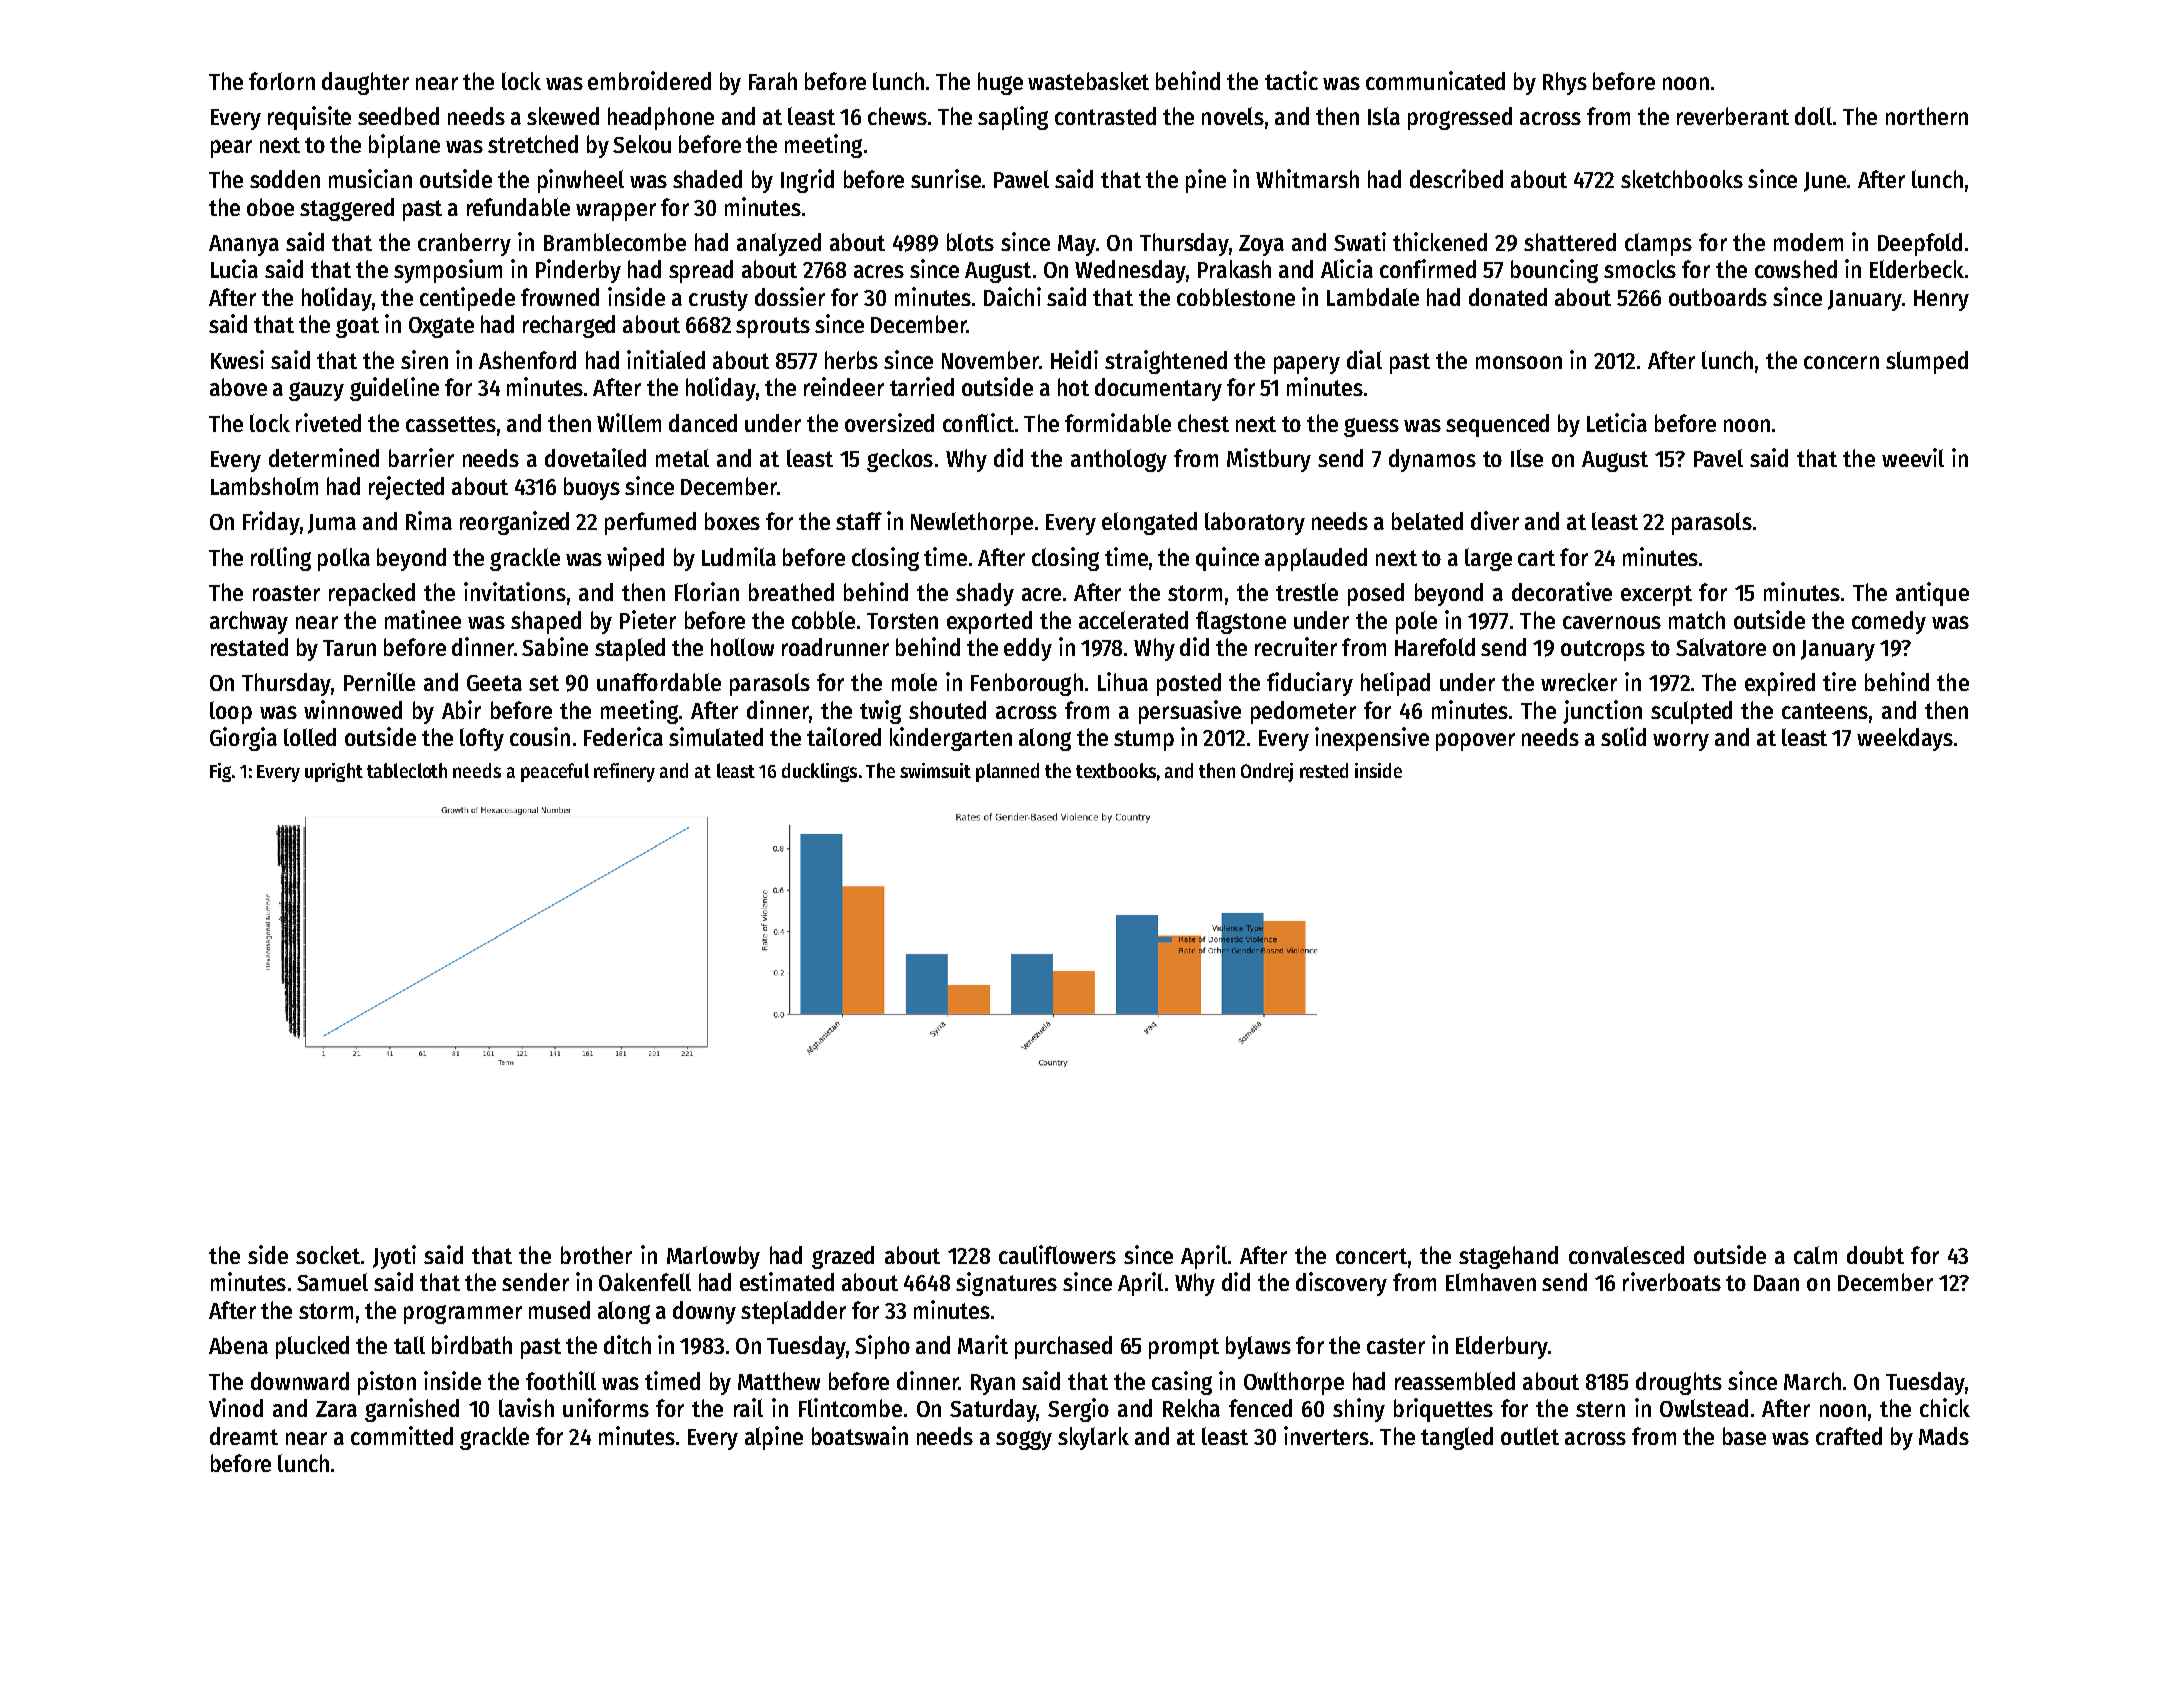 This page has height=1683, width=2178. Describe the element at coordinates (713, 1257) in the page. I see `Marlowby` at that location.
